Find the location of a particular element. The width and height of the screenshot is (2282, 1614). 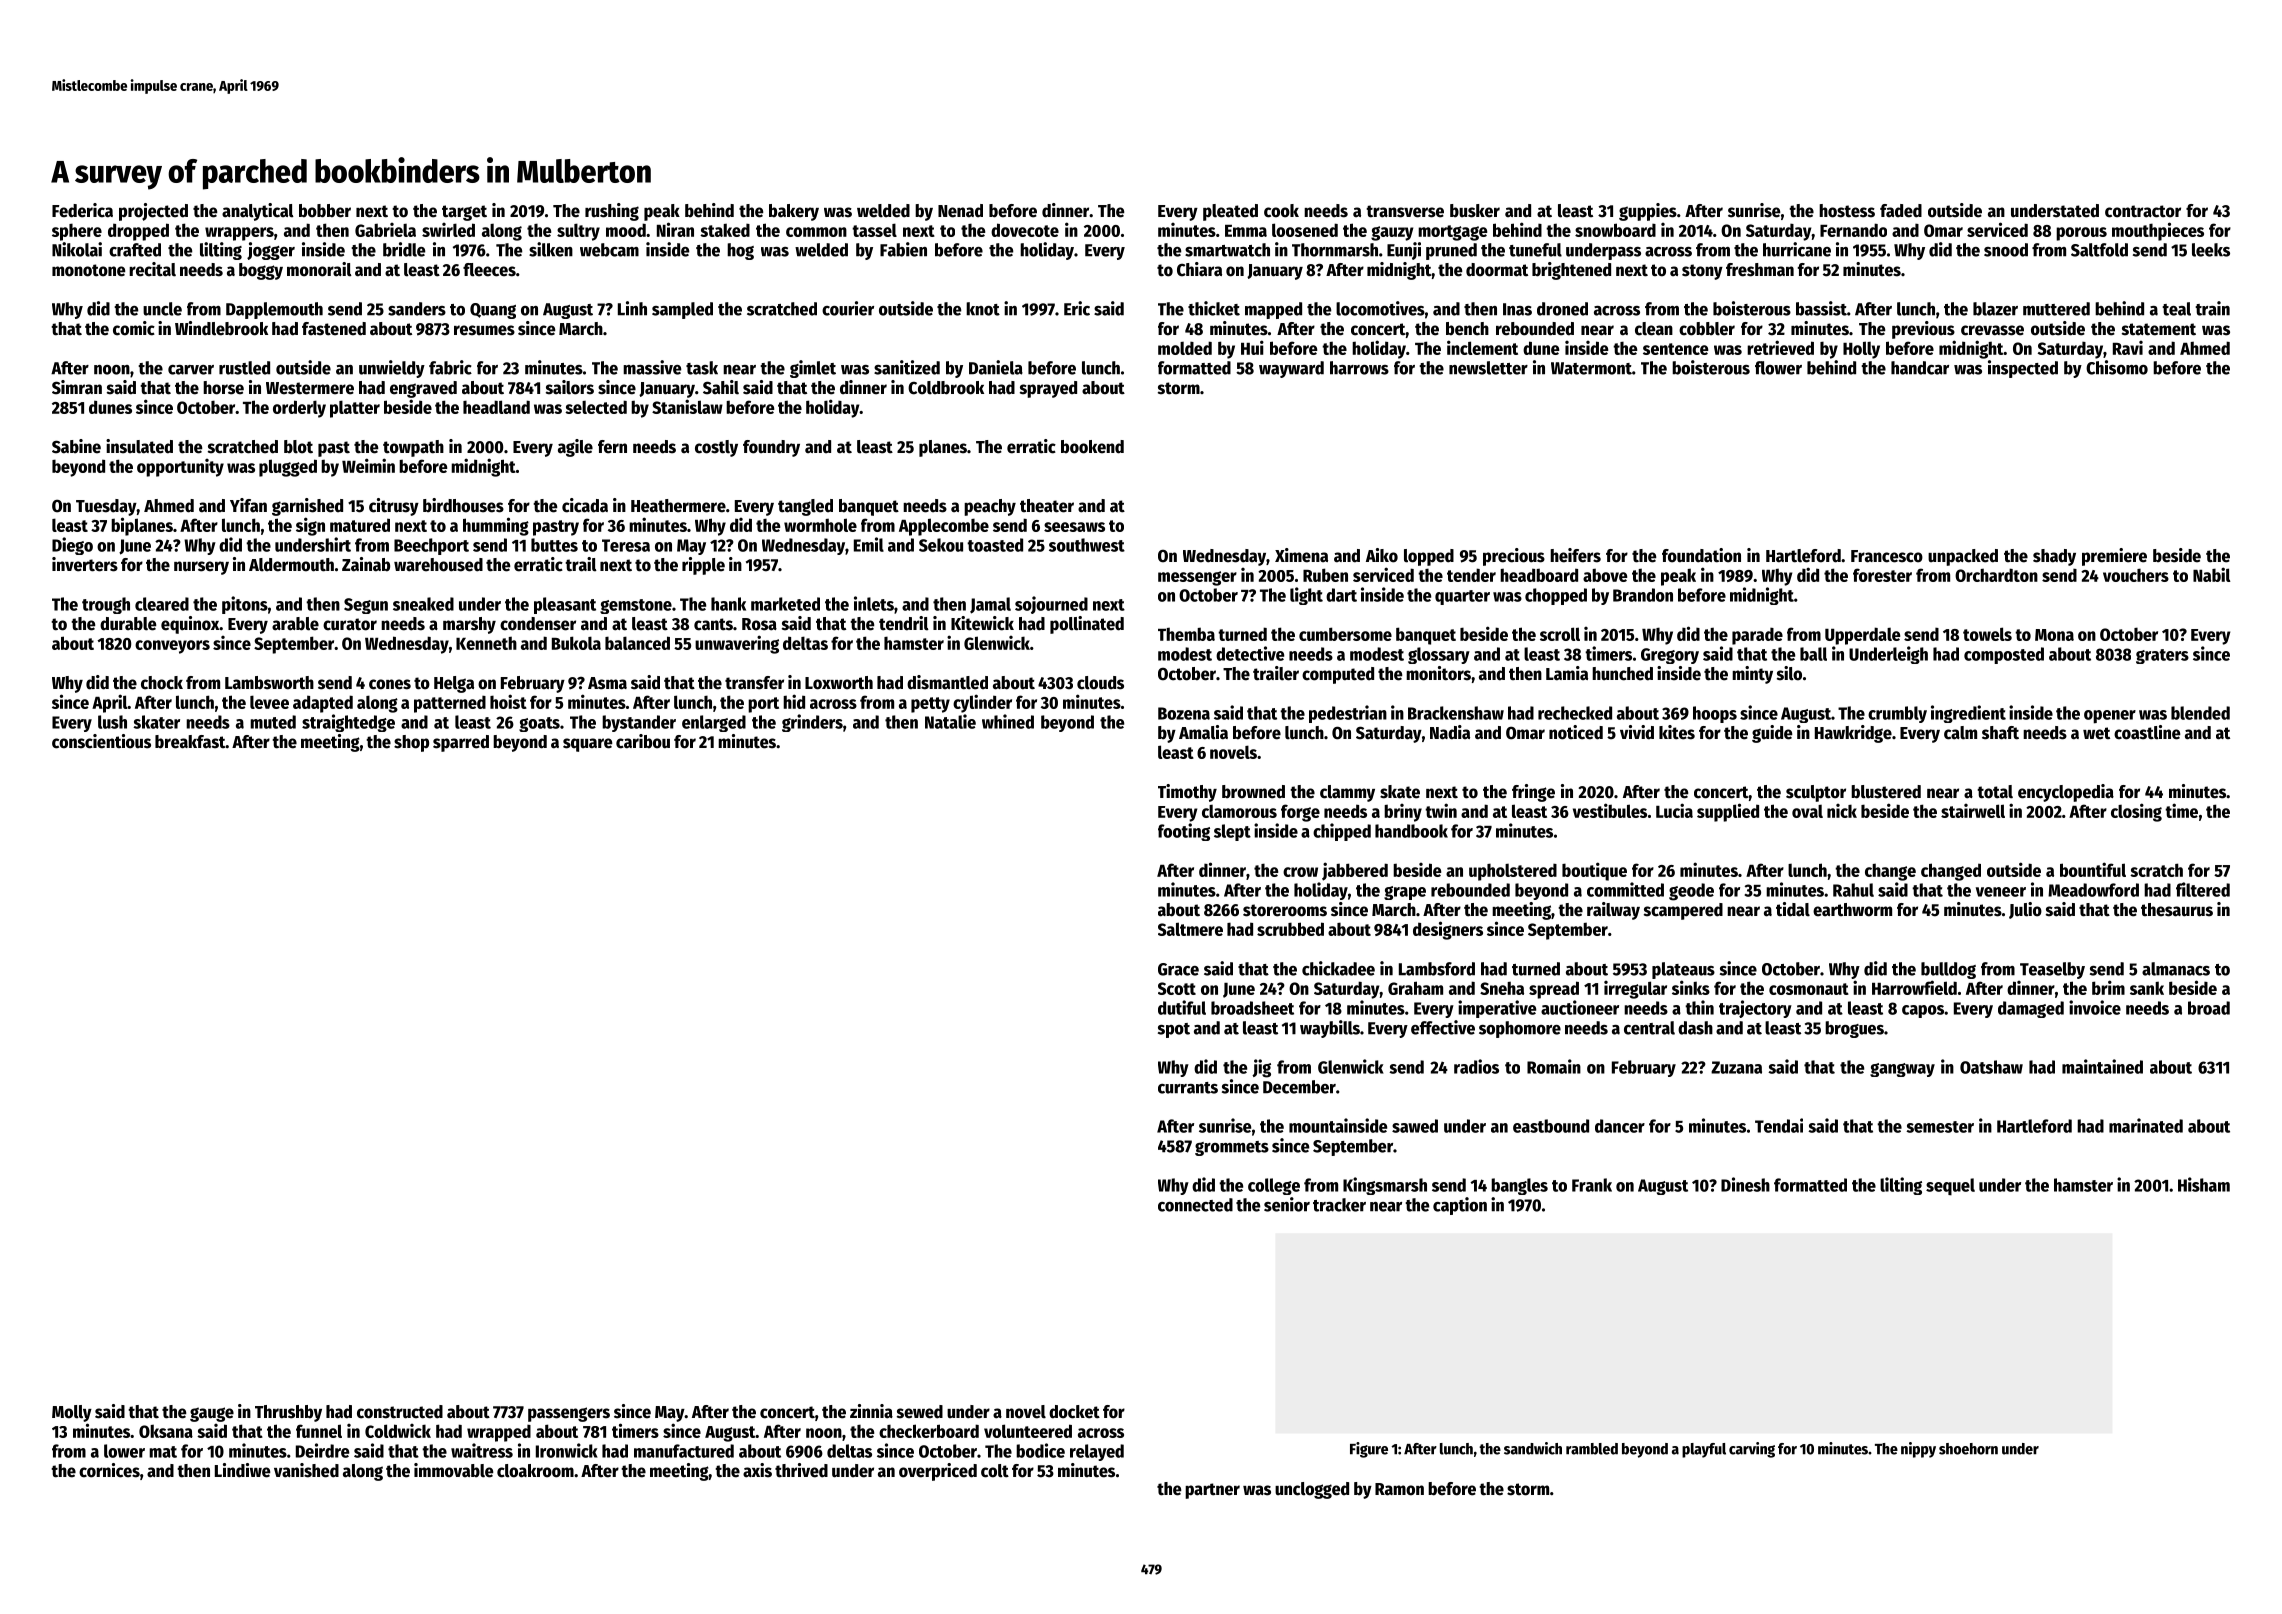

stairwell is located at coordinates (1973, 811).
